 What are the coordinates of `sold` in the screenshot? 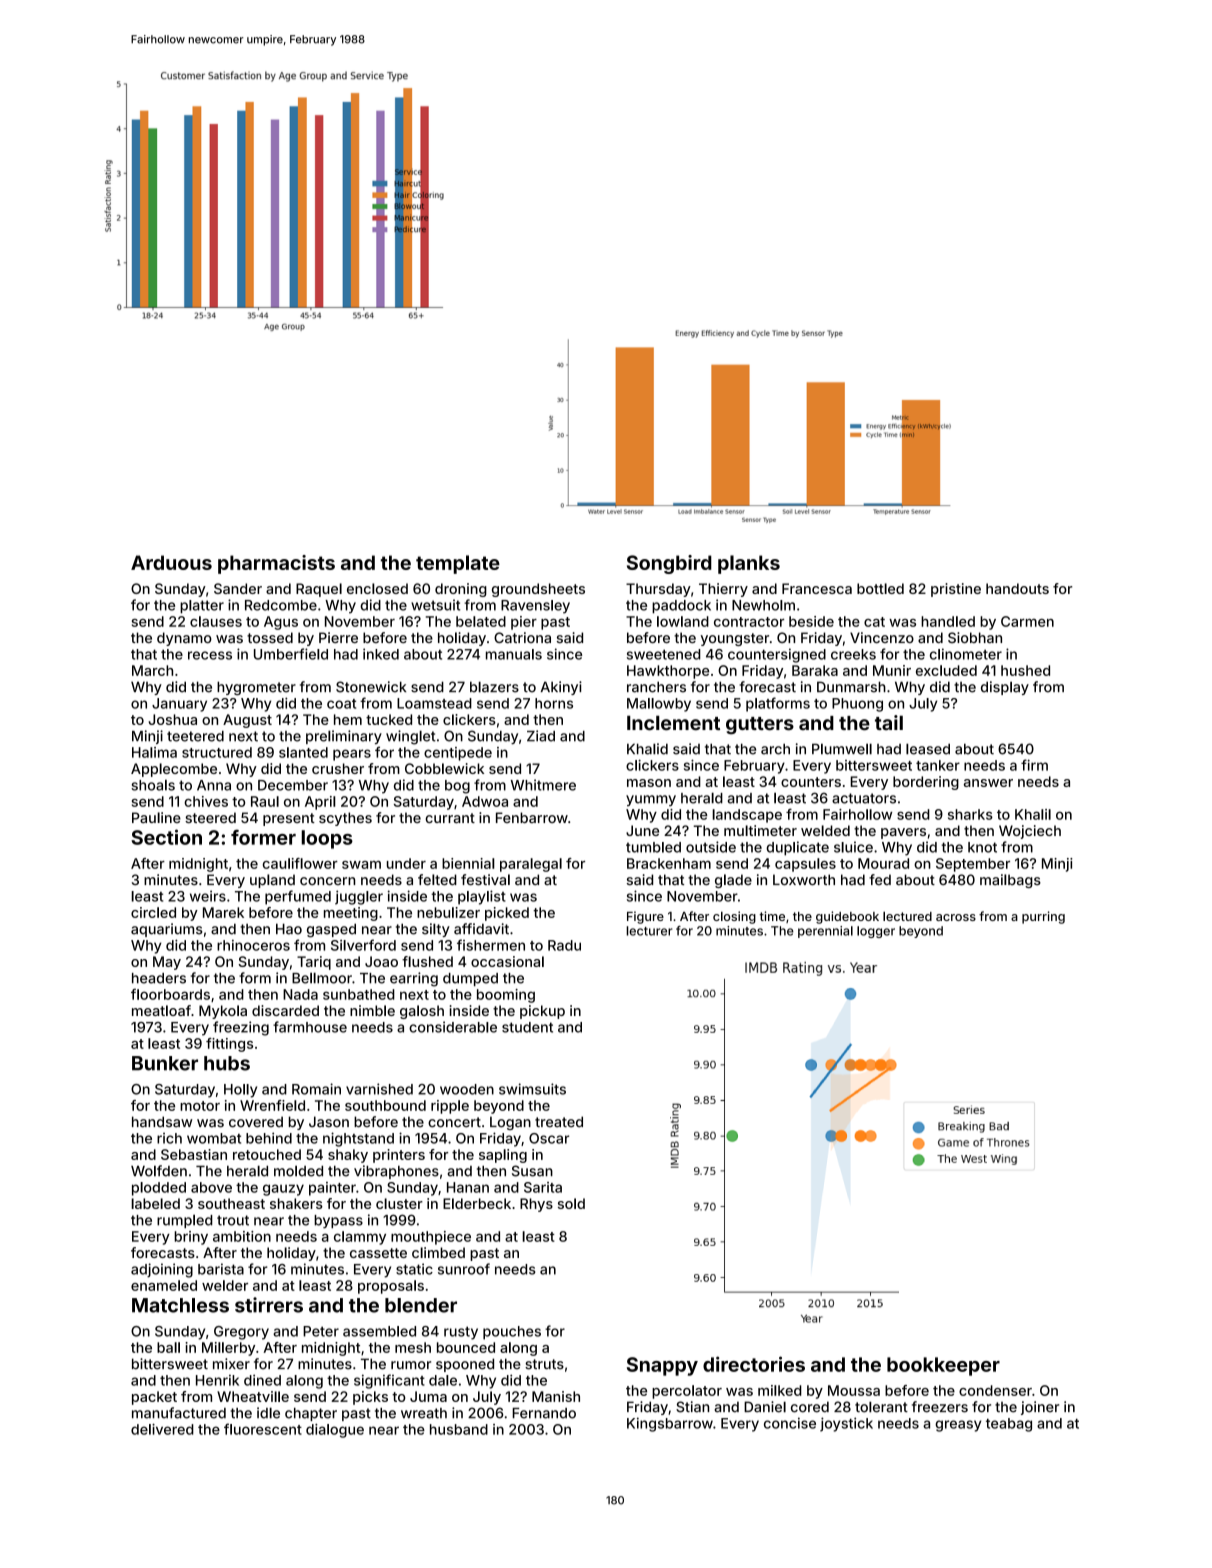 It's located at (571, 1203).
